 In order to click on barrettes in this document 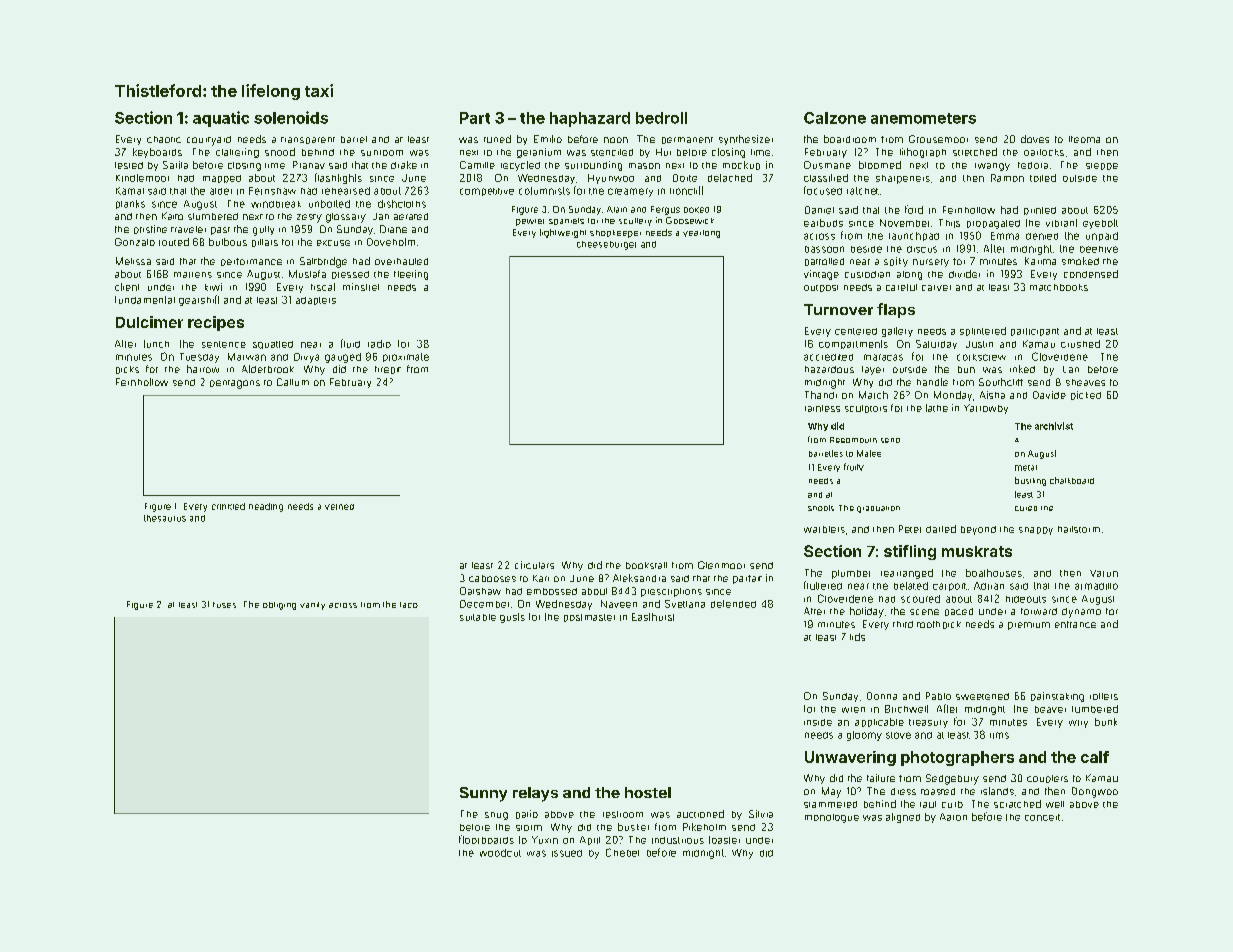, I will do `click(826, 453)`.
